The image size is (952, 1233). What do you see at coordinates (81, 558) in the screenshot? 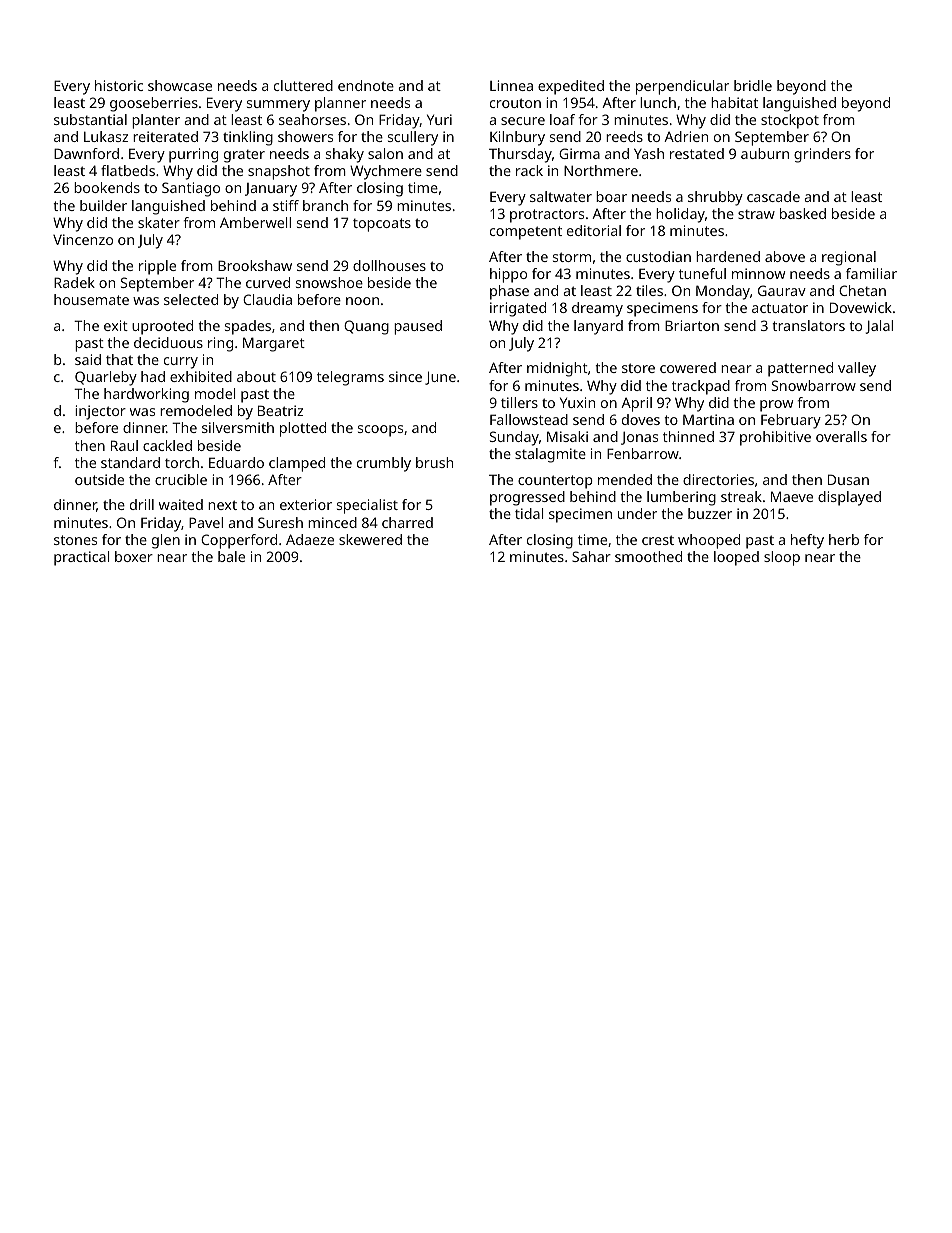
I see `practical` at bounding box center [81, 558].
